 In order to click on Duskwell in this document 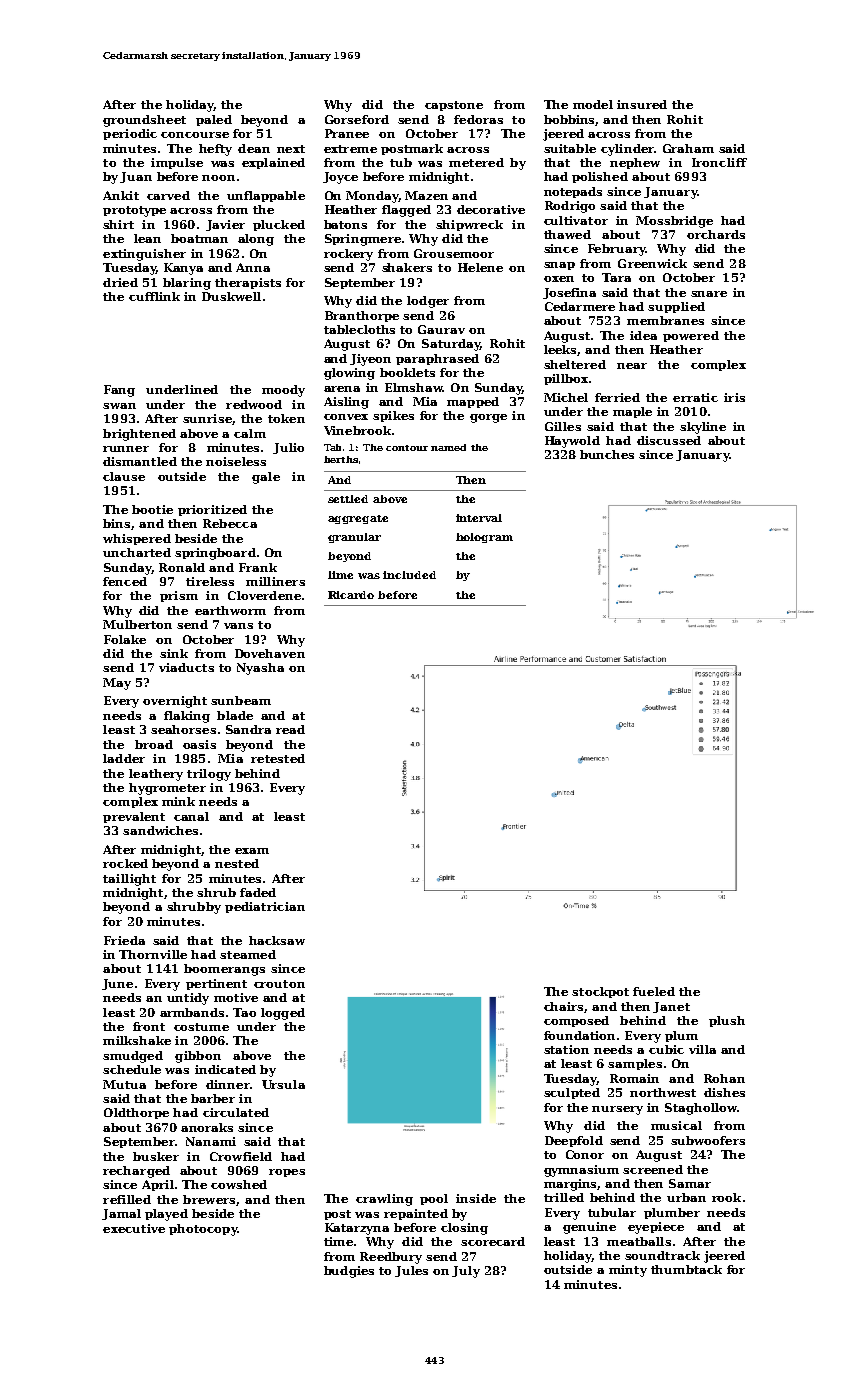, I will do `click(231, 296)`.
